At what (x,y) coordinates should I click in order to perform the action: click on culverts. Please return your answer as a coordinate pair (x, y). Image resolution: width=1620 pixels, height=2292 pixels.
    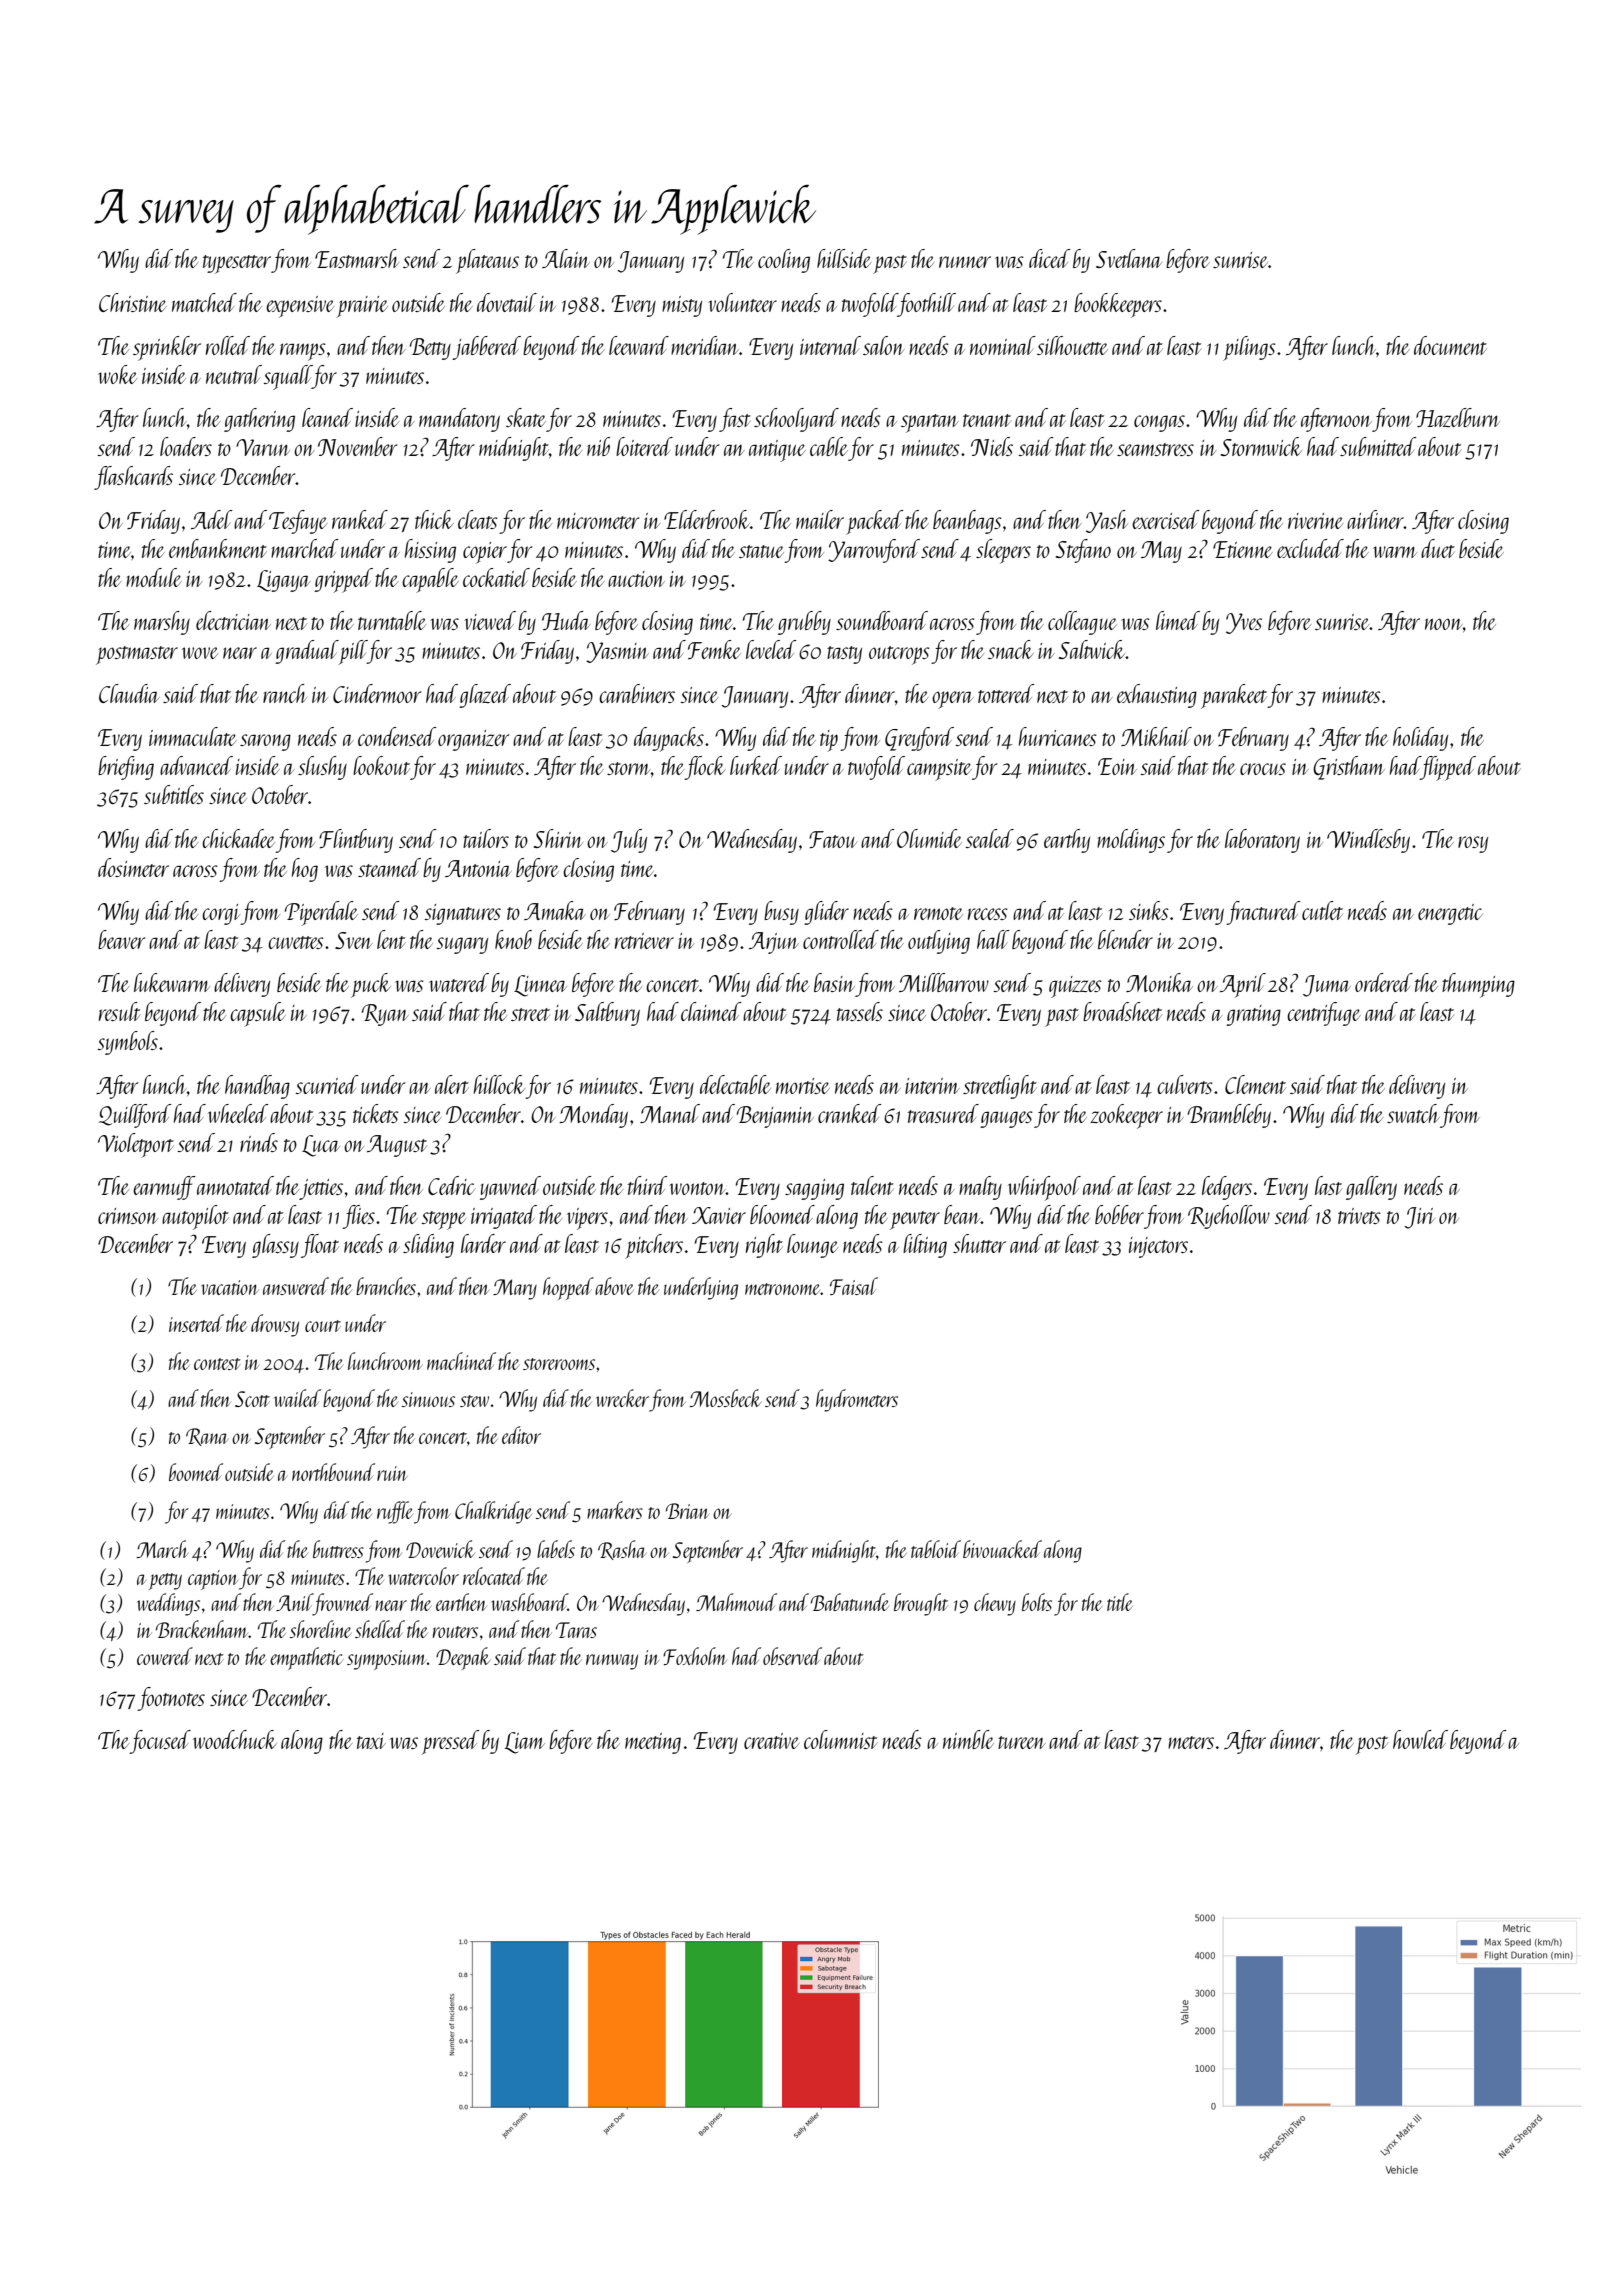
    Looking at the image, I should click on (1185, 1084).
